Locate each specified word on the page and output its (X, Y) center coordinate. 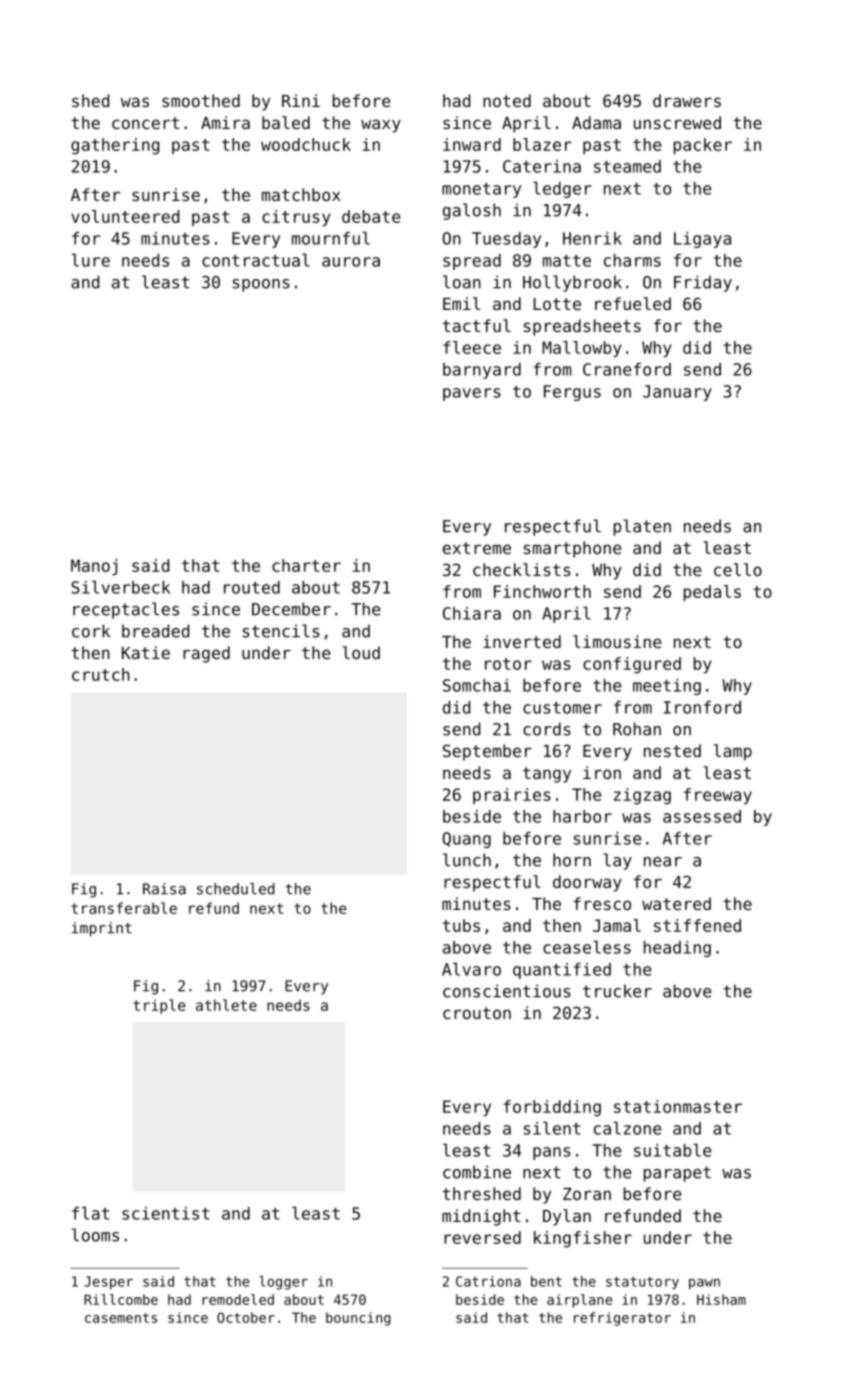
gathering (115, 146)
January (677, 393)
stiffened (697, 925)
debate (371, 216)
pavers (472, 394)
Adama (596, 122)
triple (159, 1006)
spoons (261, 285)
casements (121, 1318)
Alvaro (471, 969)
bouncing (358, 1319)
